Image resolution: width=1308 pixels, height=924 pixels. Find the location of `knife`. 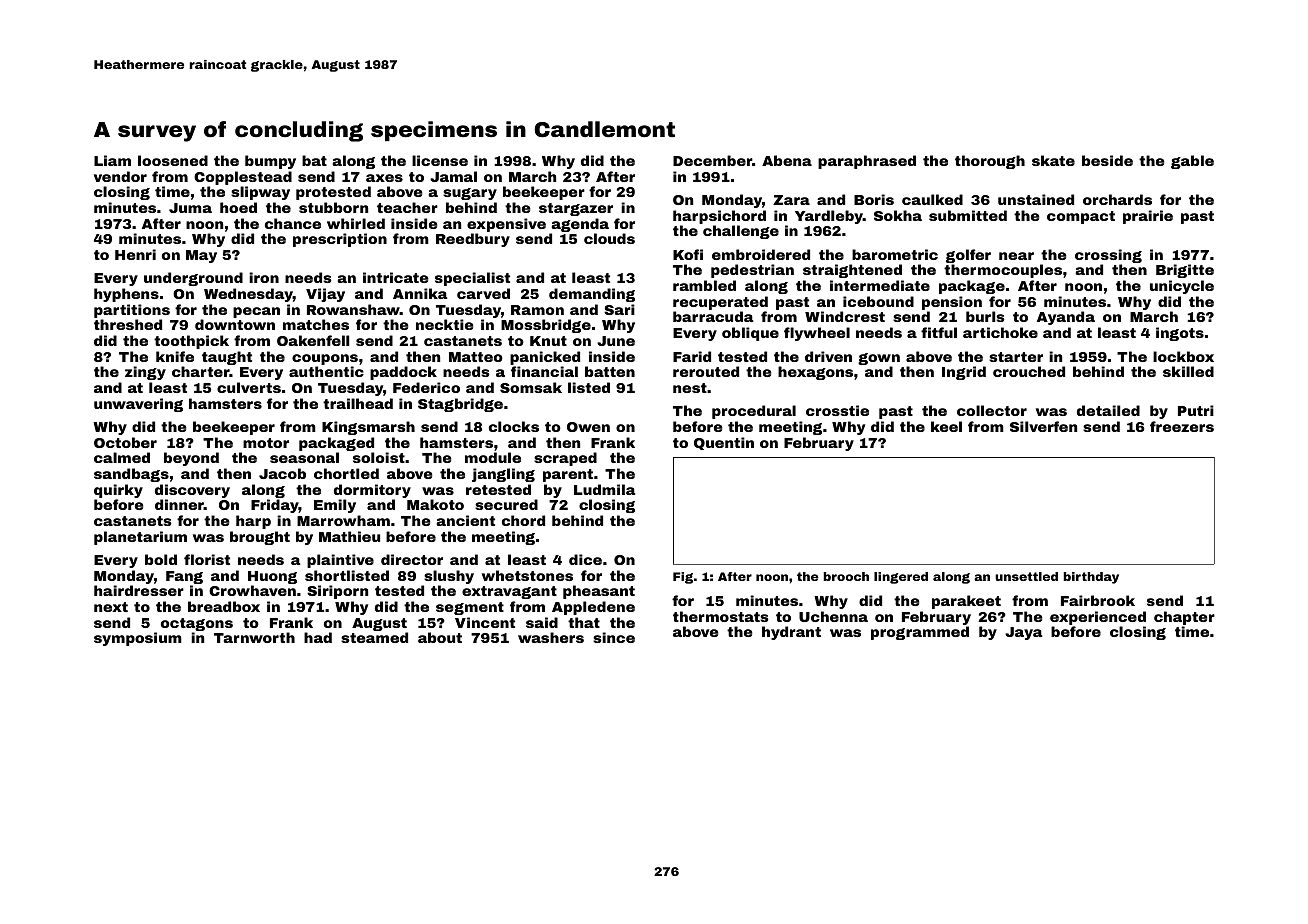

knife is located at coordinates (175, 356).
